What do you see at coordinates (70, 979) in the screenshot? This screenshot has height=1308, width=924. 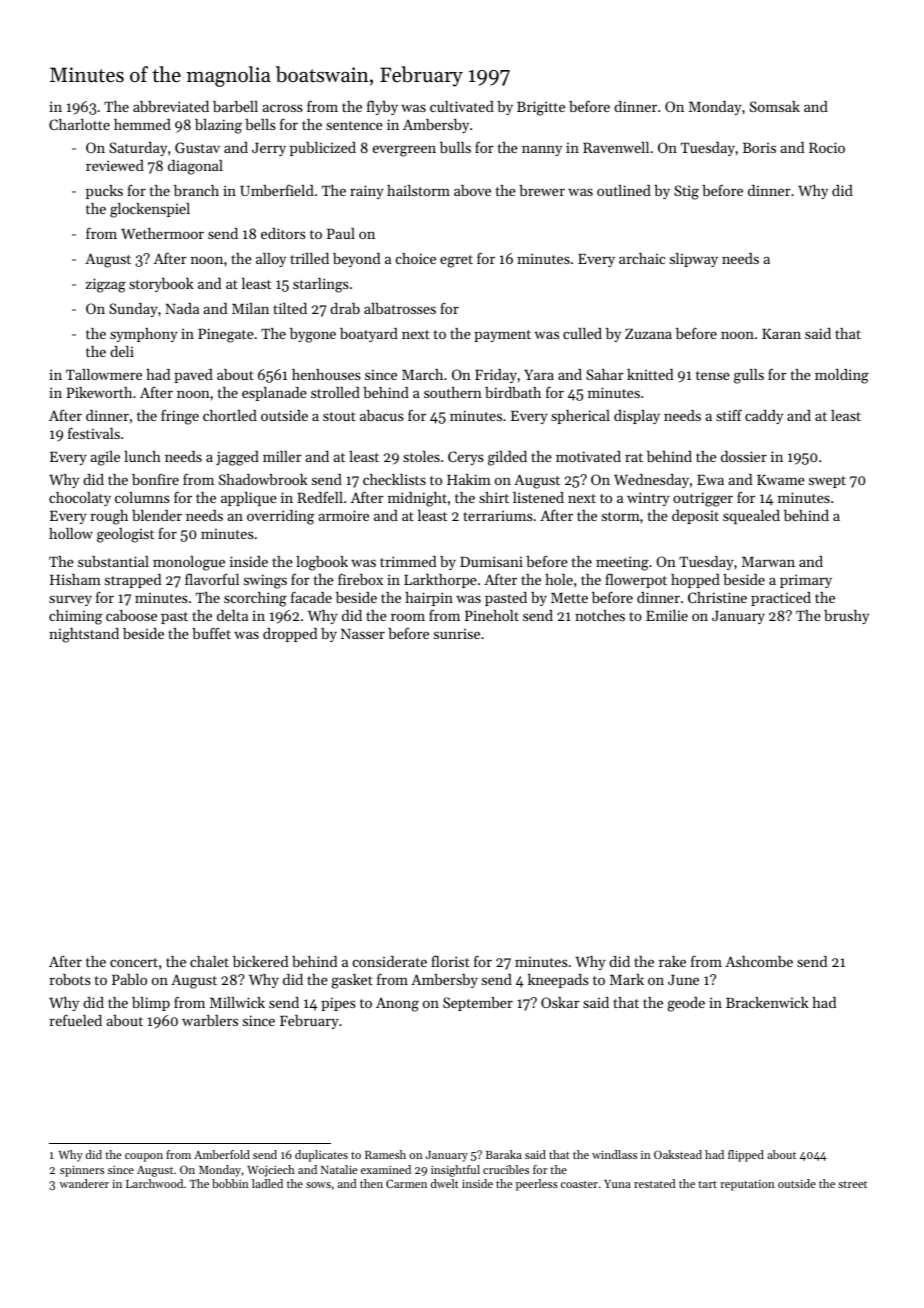 I see `robots` at bounding box center [70, 979].
